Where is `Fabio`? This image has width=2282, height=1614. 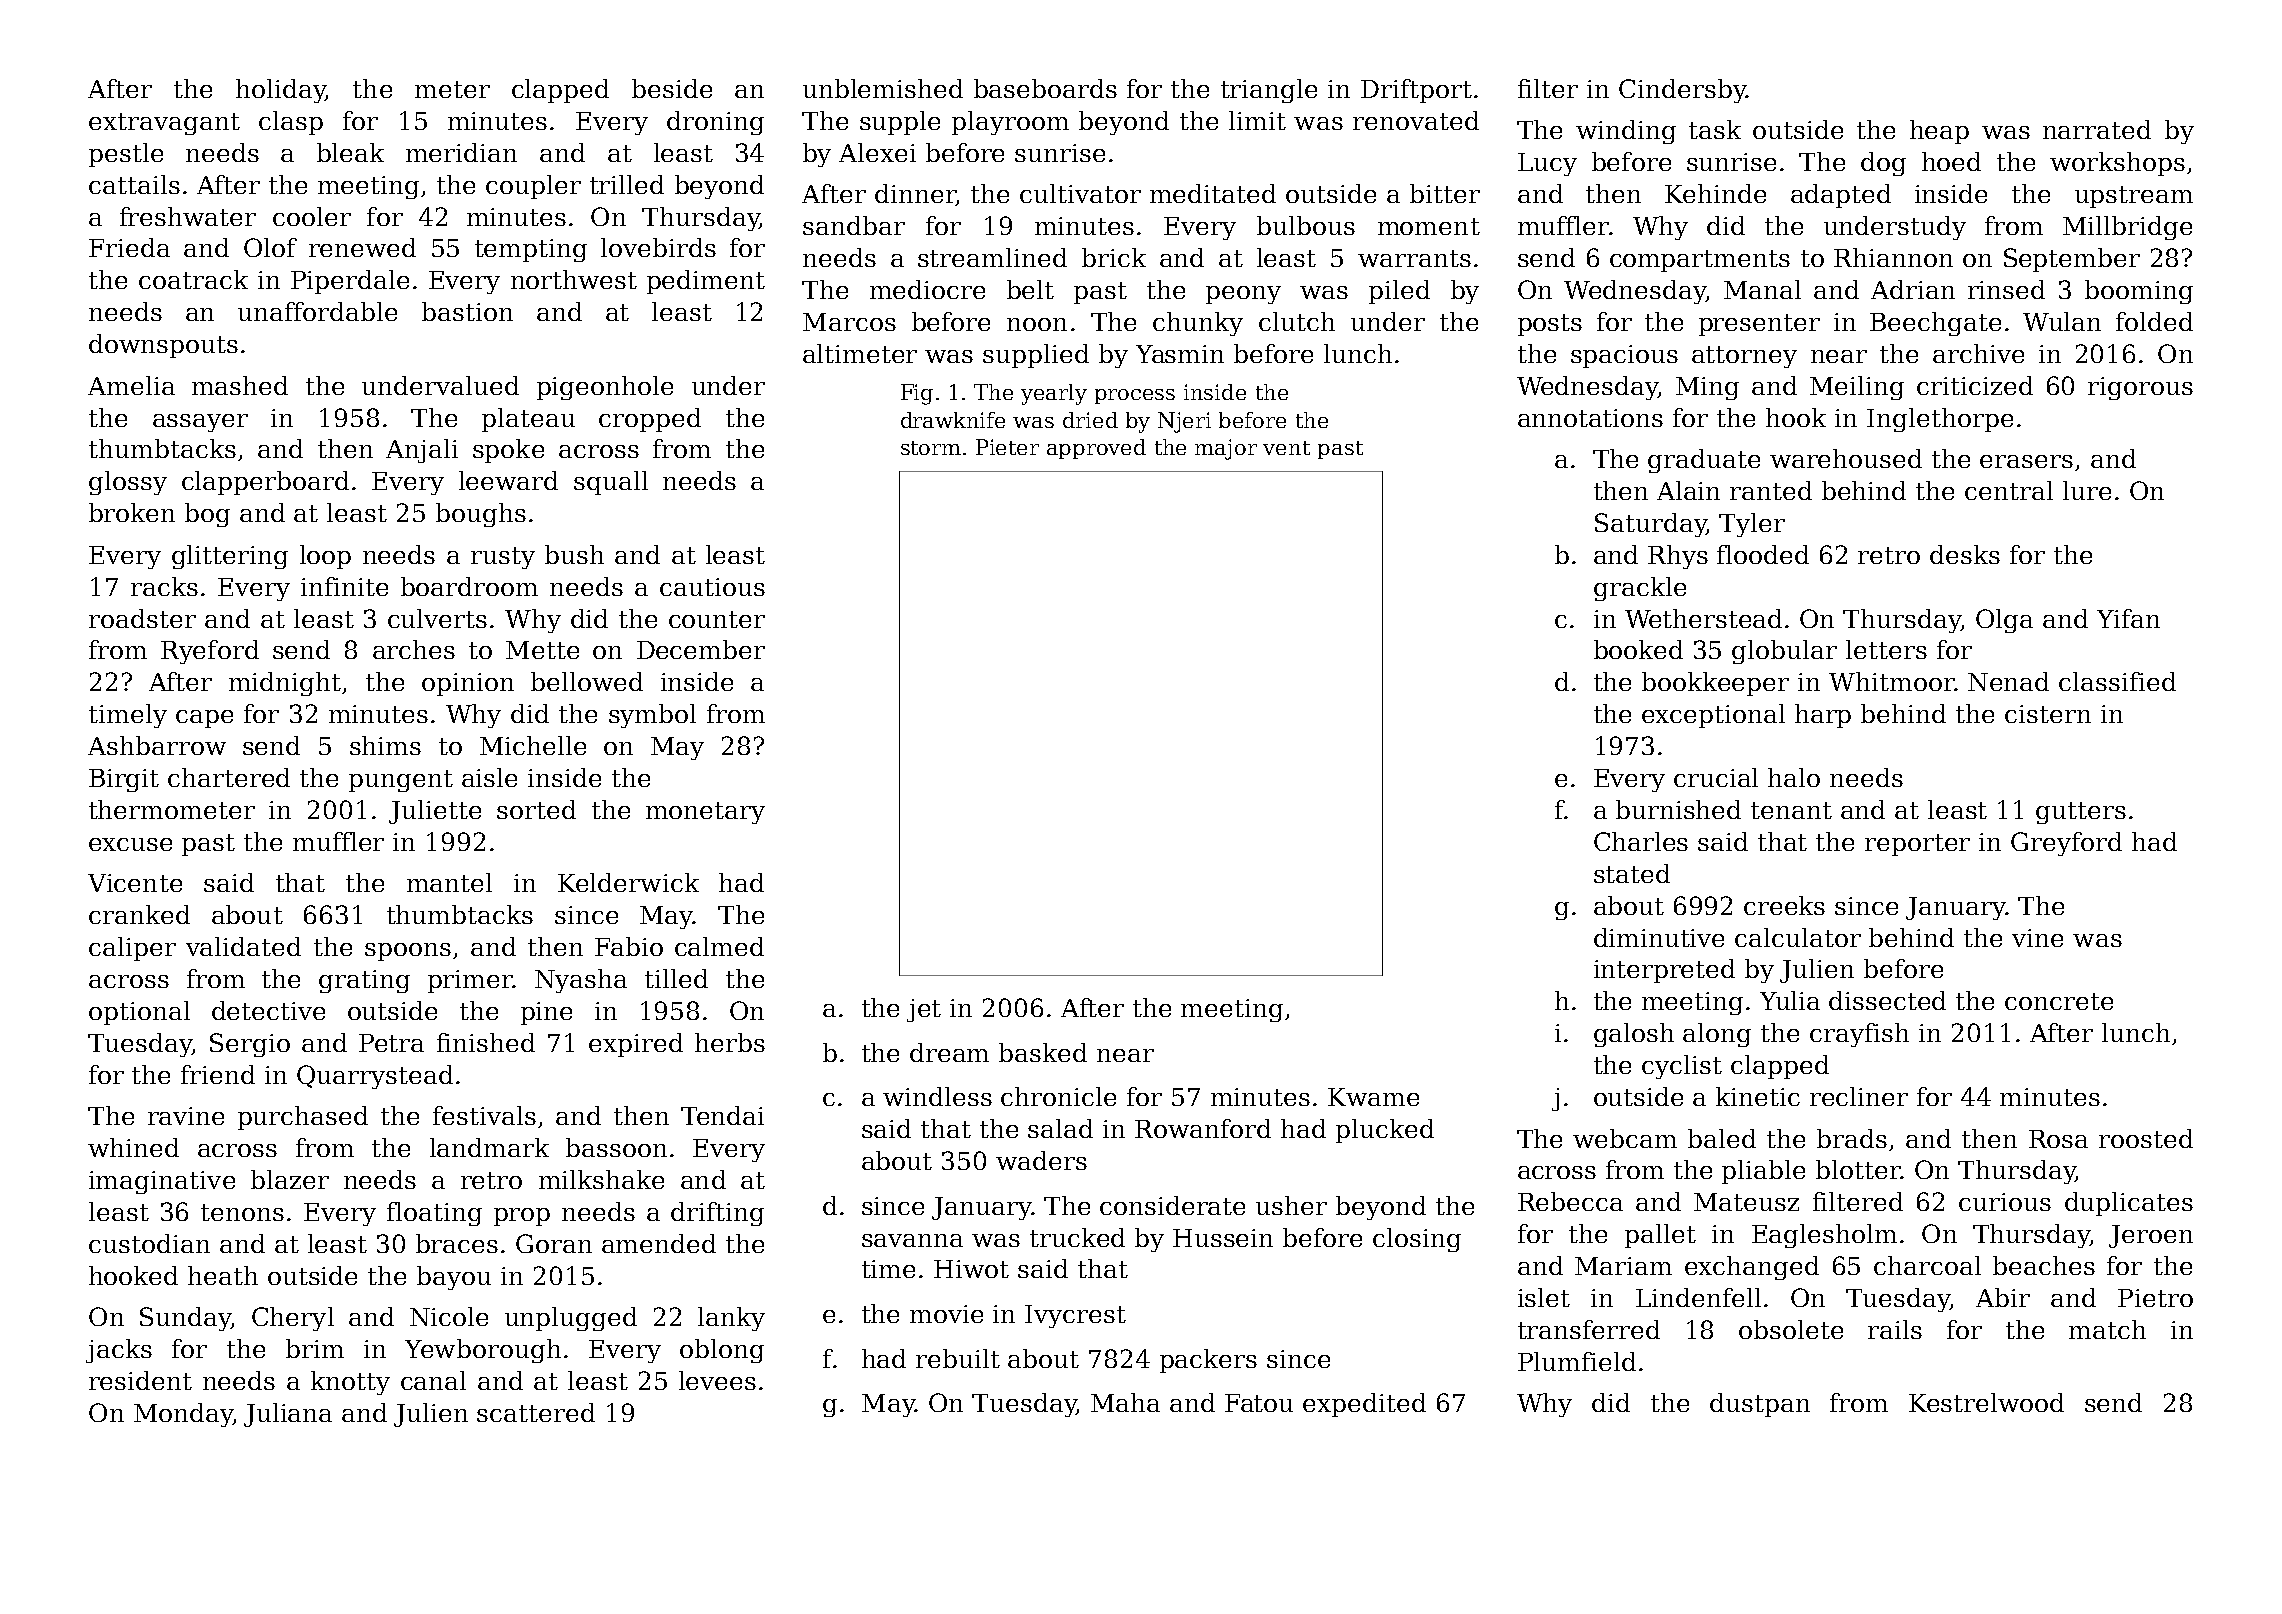 Fabio is located at coordinates (629, 946).
